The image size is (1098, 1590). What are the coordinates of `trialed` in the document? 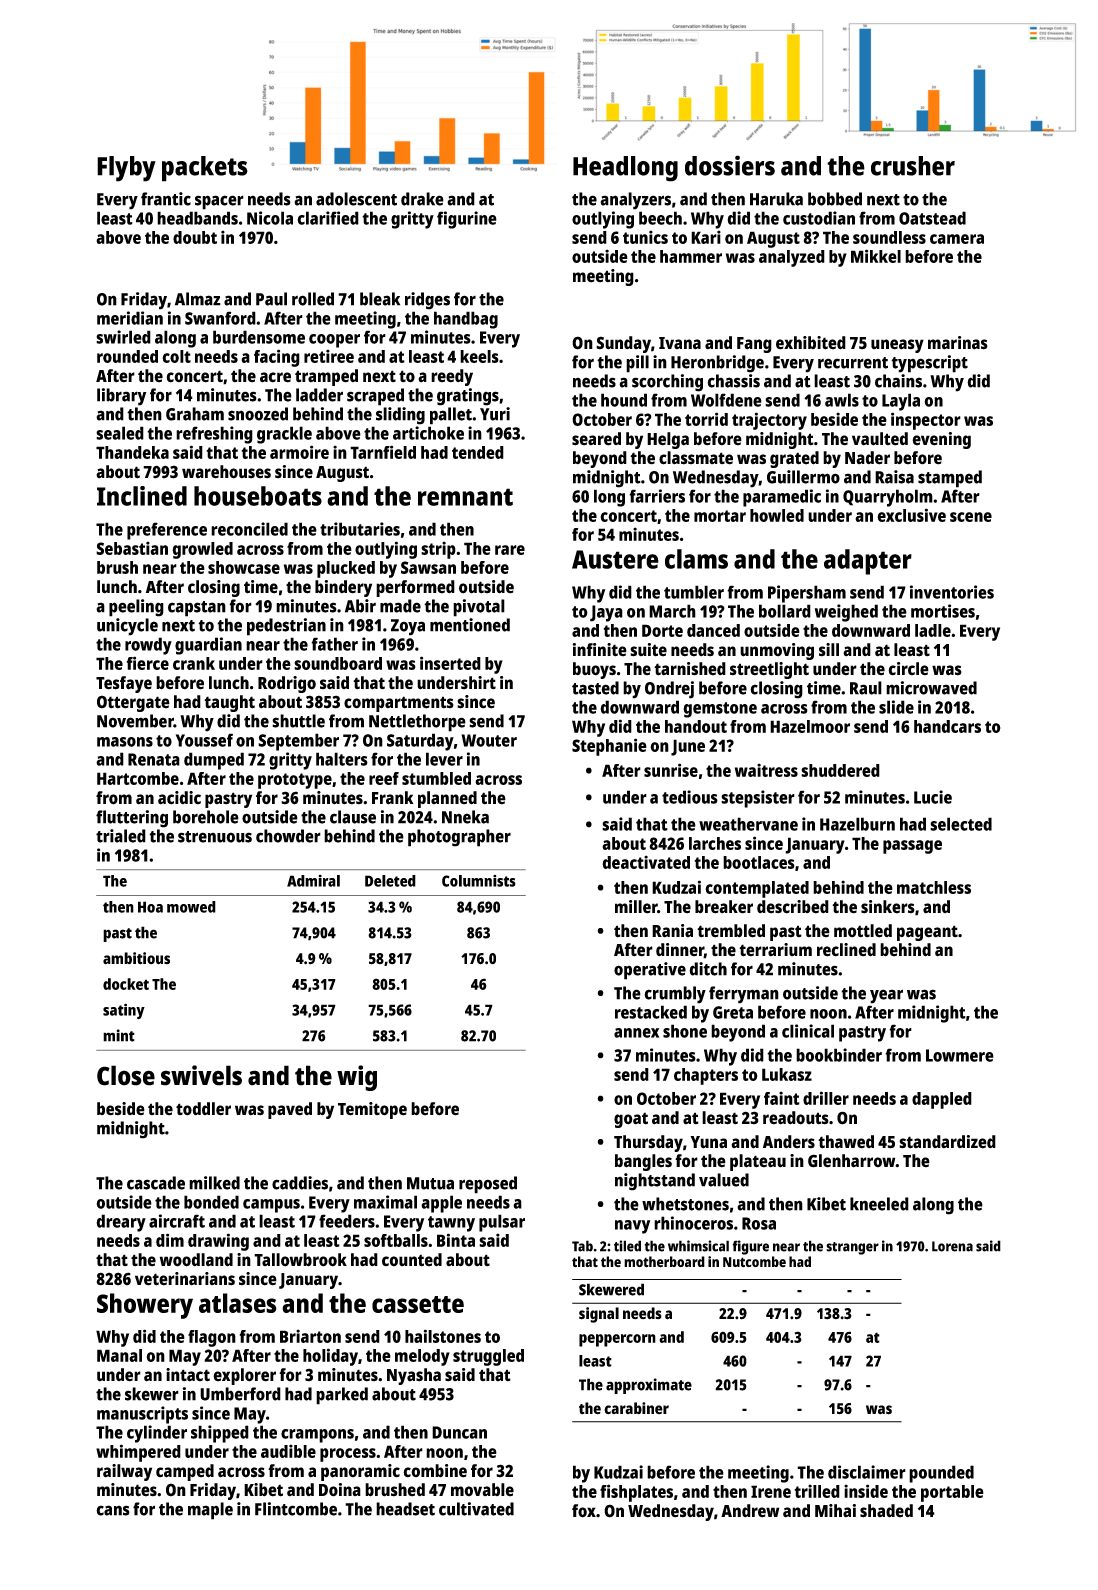 It's located at (121, 836).
